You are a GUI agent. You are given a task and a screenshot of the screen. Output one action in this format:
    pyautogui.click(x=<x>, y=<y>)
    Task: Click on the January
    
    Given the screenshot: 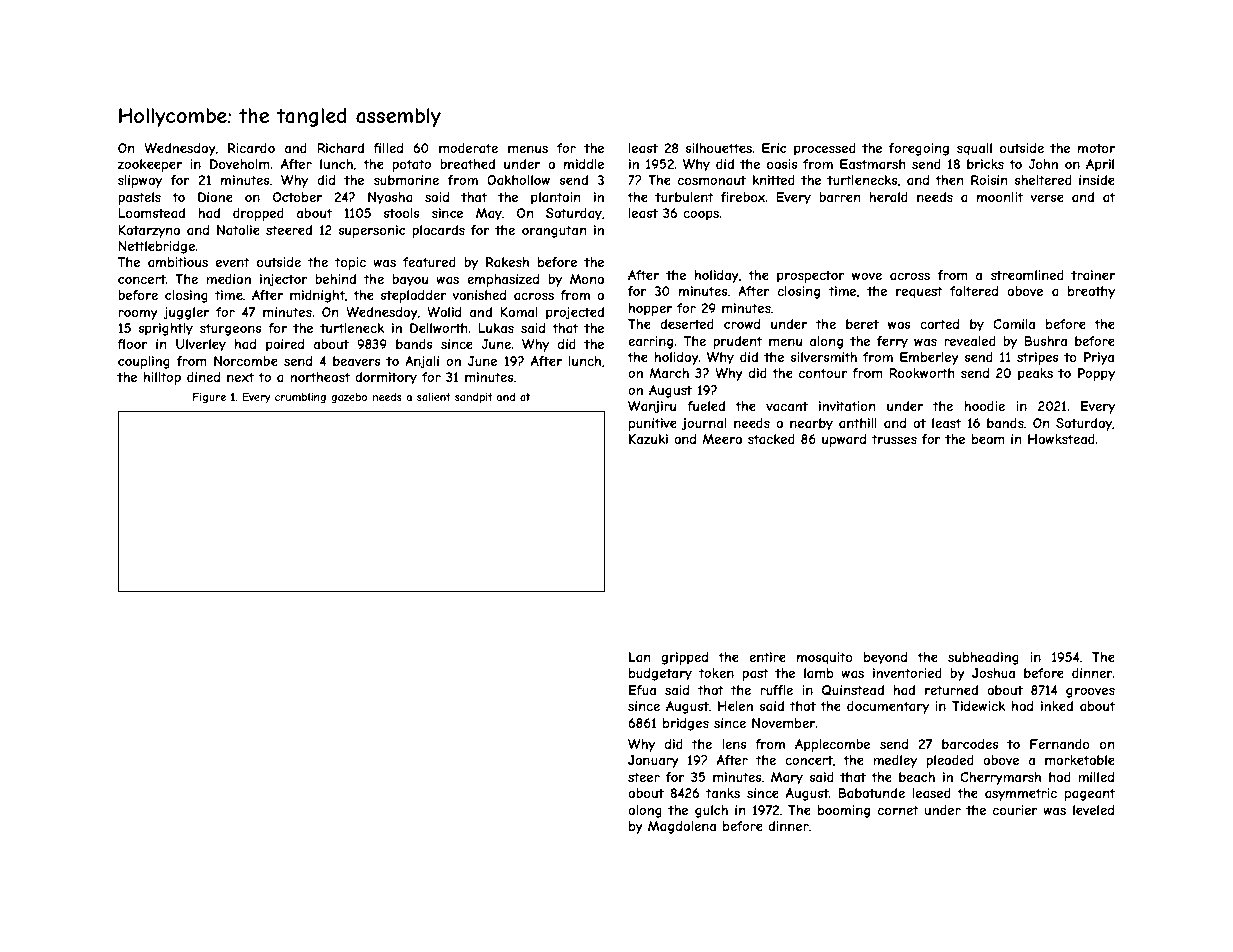 What is the action you would take?
    pyautogui.click(x=653, y=761)
